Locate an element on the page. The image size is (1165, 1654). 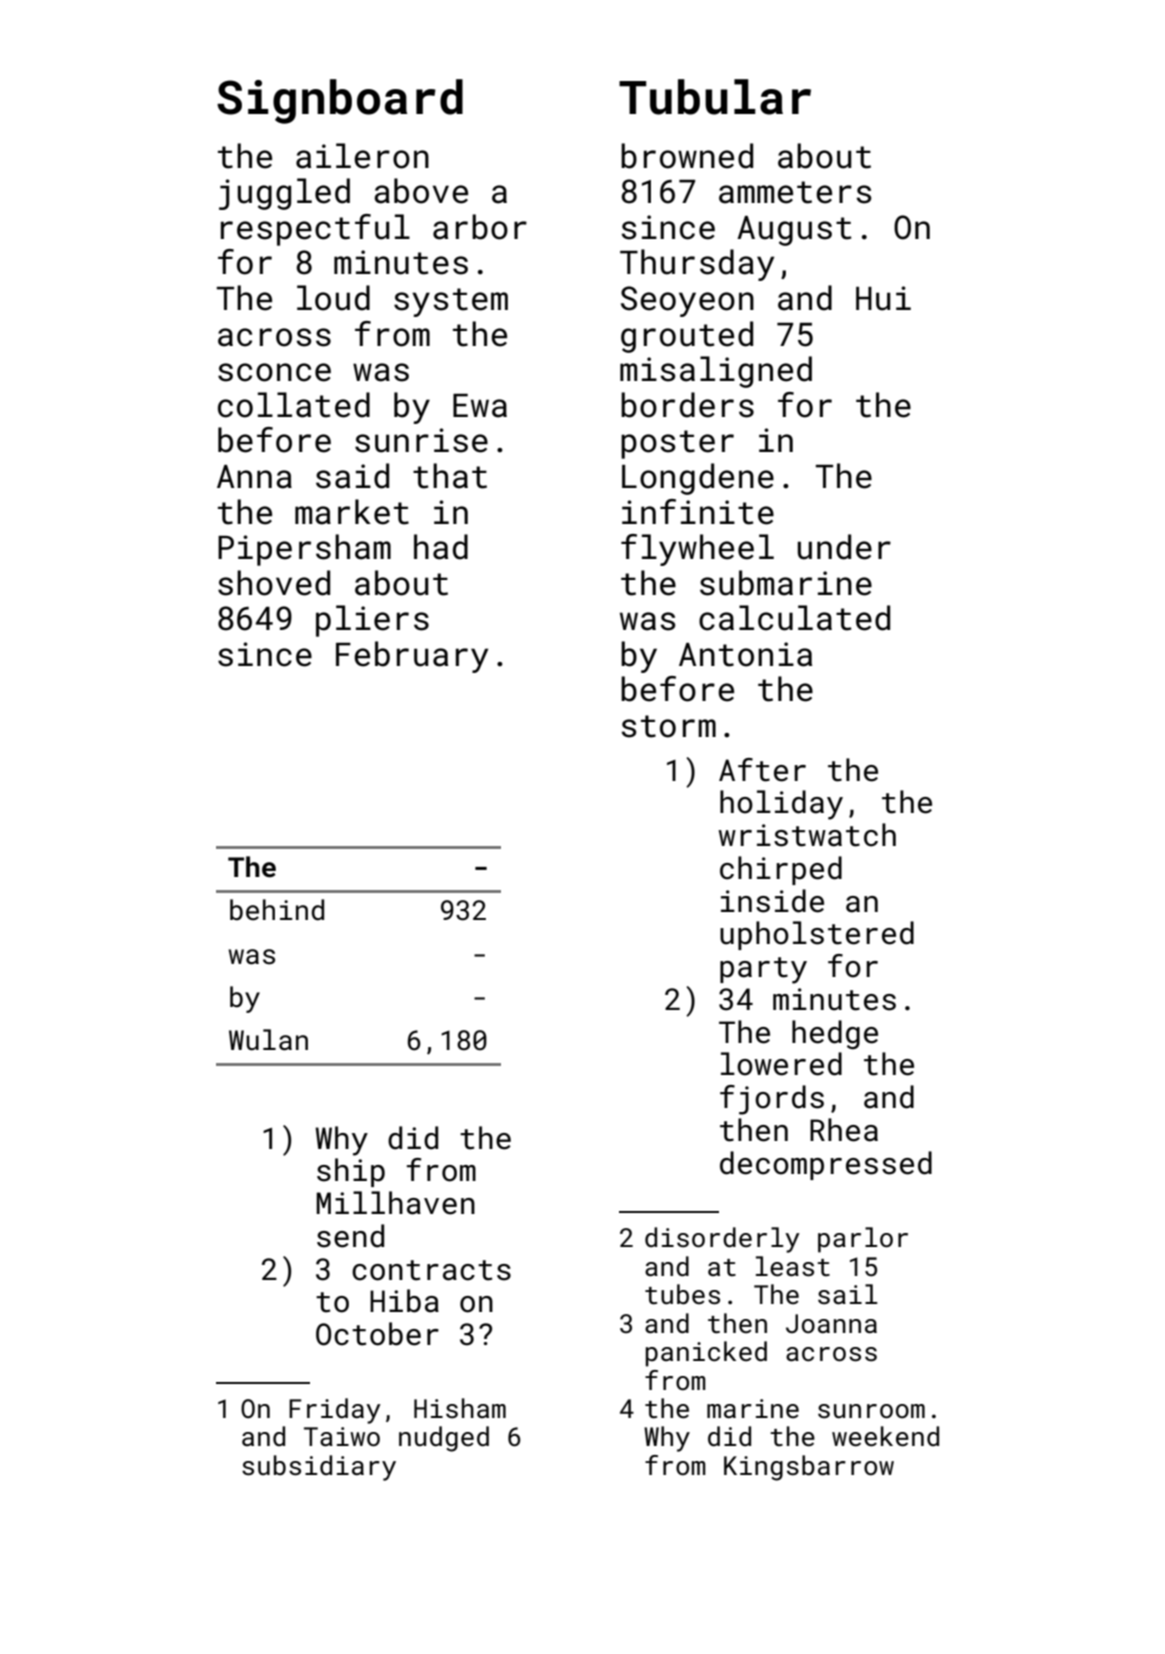
nudged is located at coordinates (444, 1439).
